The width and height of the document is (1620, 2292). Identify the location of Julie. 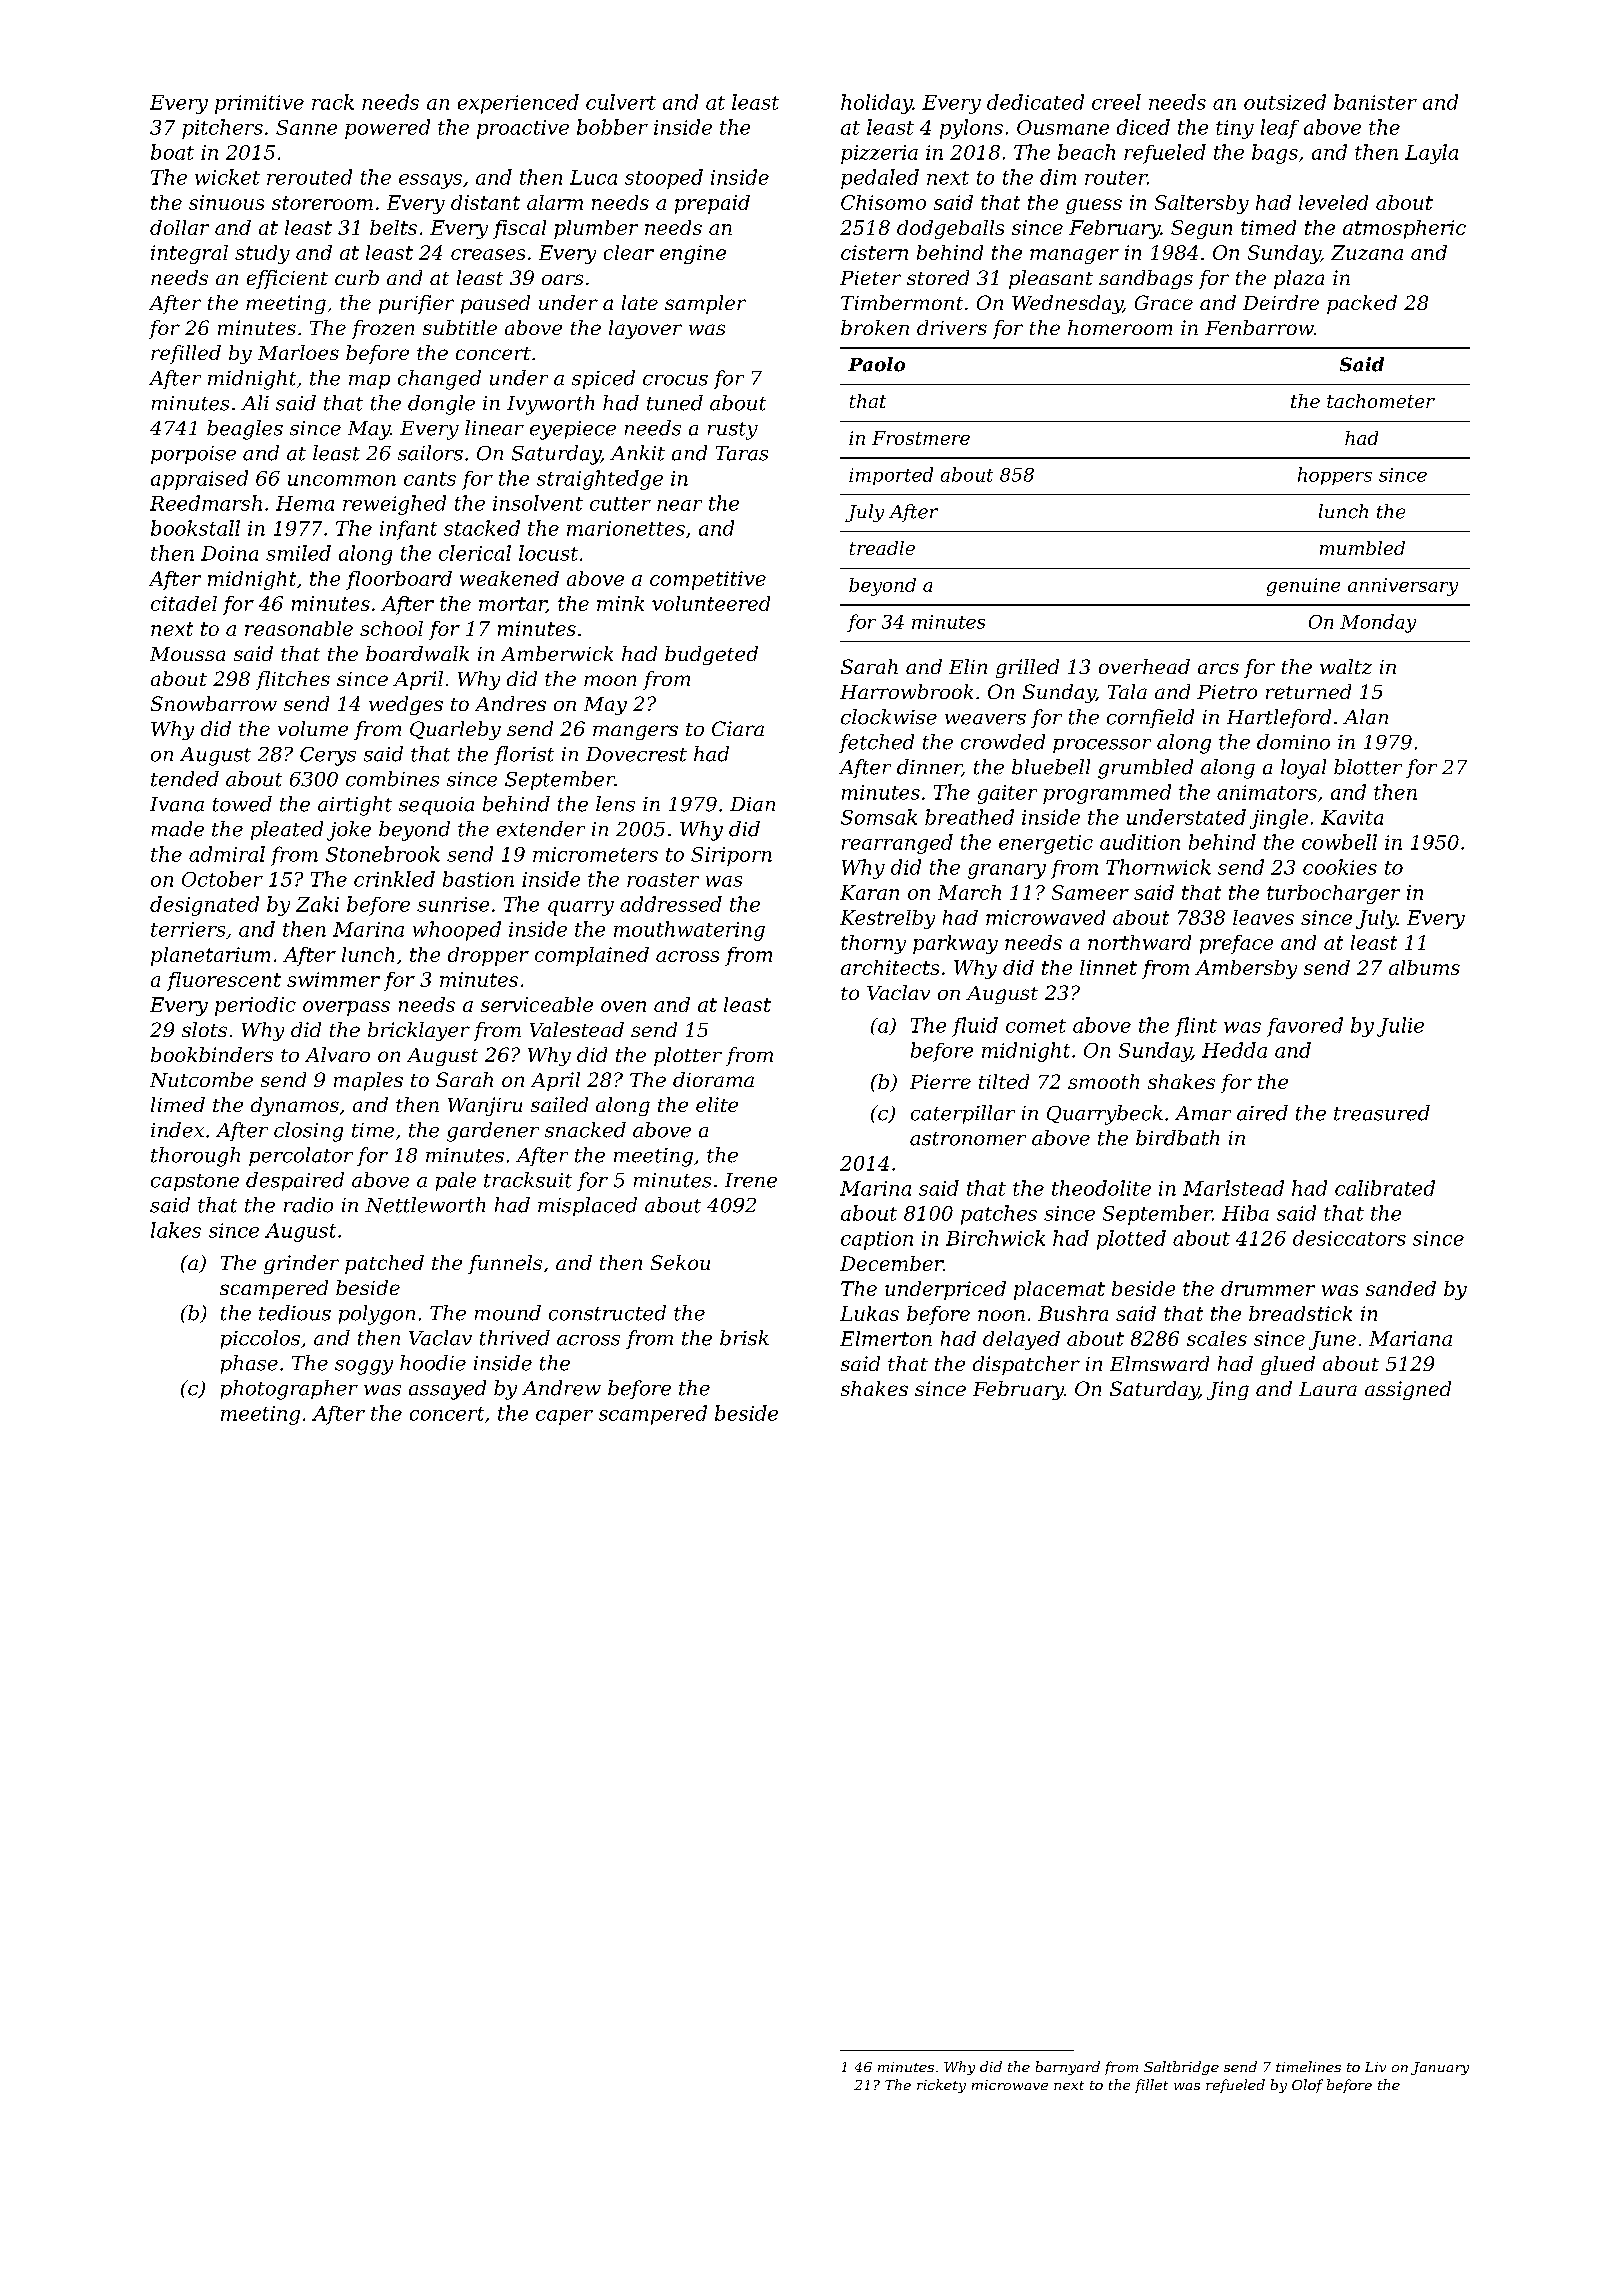
(1400, 1027).
